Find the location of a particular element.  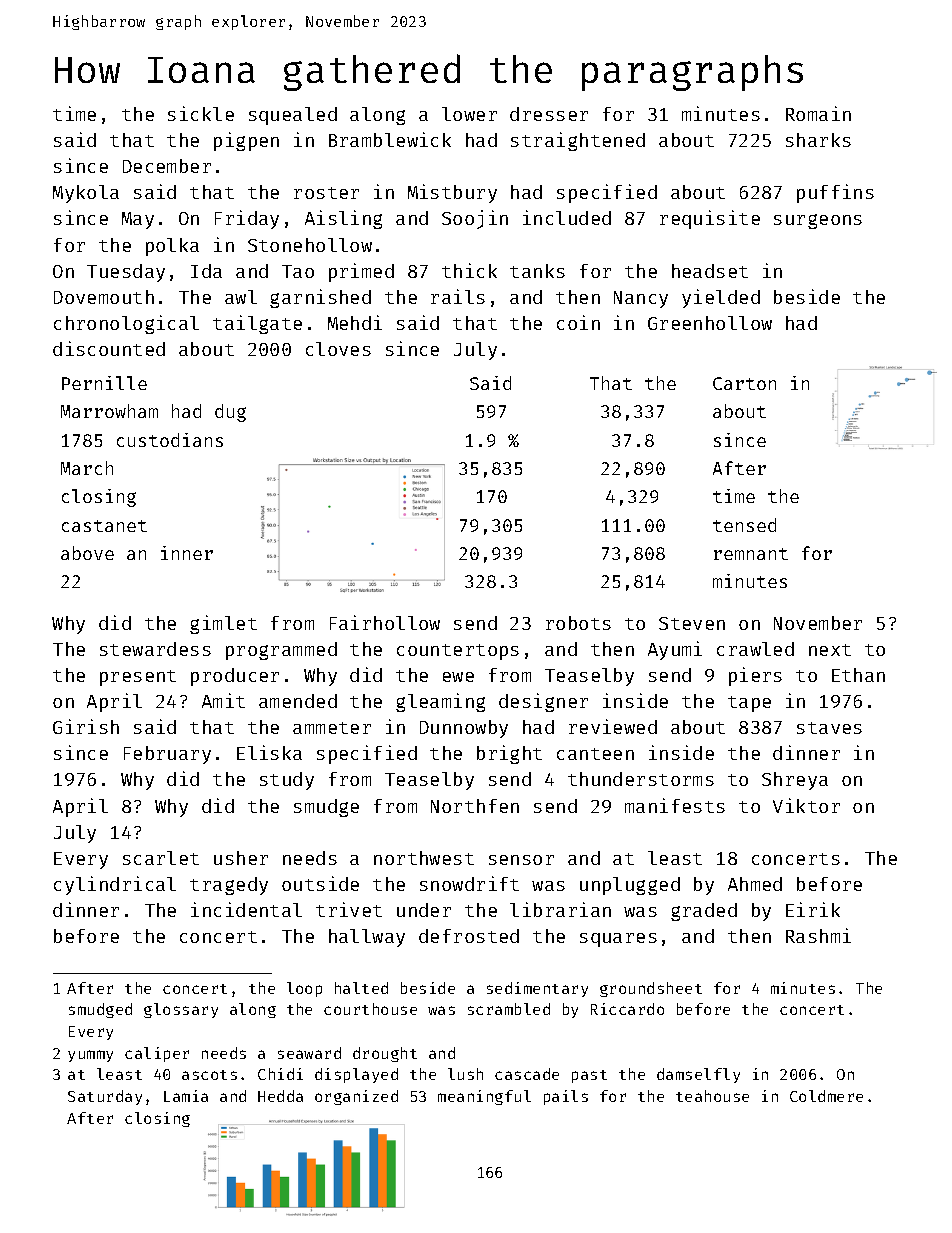

Pernille is located at coordinates (104, 383).
